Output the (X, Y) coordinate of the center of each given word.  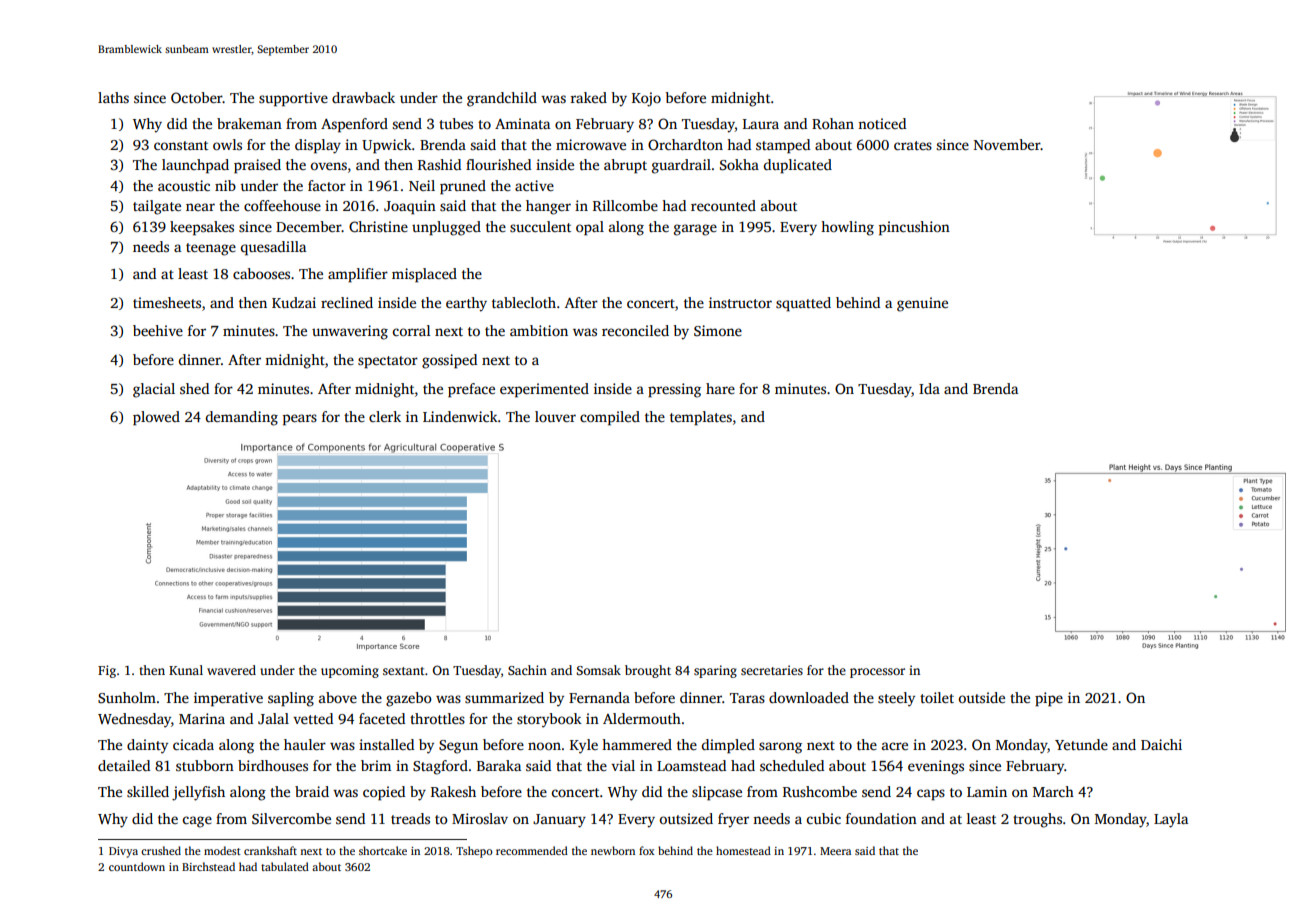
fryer (733, 820)
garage (695, 230)
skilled (148, 791)
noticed (882, 123)
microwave (591, 144)
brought (648, 671)
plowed (156, 418)
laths (113, 97)
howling (847, 228)
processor (877, 673)
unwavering (350, 332)
